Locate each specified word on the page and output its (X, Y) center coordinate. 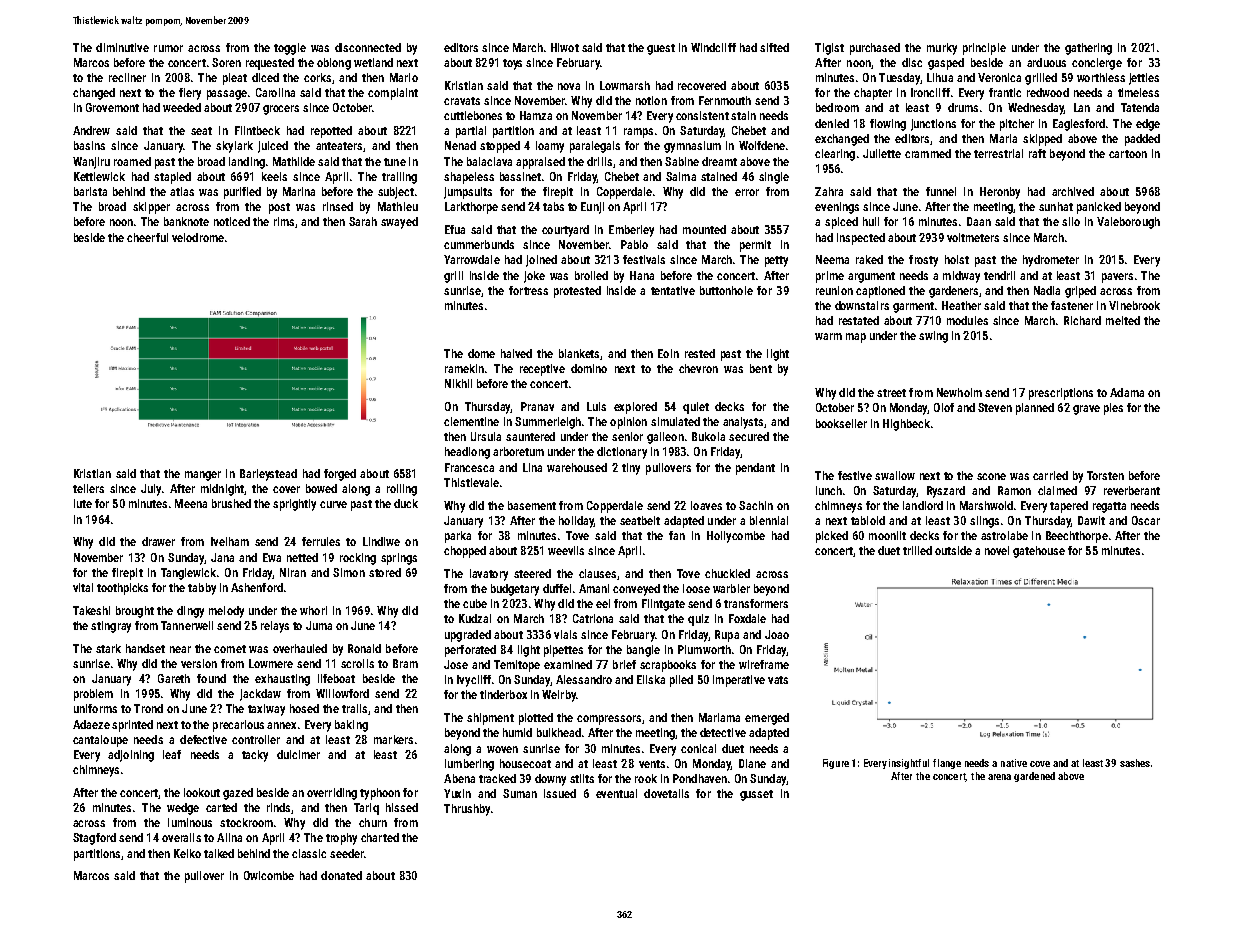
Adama (1127, 392)
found (211, 678)
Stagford (94, 839)
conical (698, 748)
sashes (1135, 763)
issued (560, 793)
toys (512, 64)
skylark (234, 147)
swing (933, 337)
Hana (642, 275)
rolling (402, 490)
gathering (1088, 49)
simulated (675, 421)
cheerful (147, 237)
